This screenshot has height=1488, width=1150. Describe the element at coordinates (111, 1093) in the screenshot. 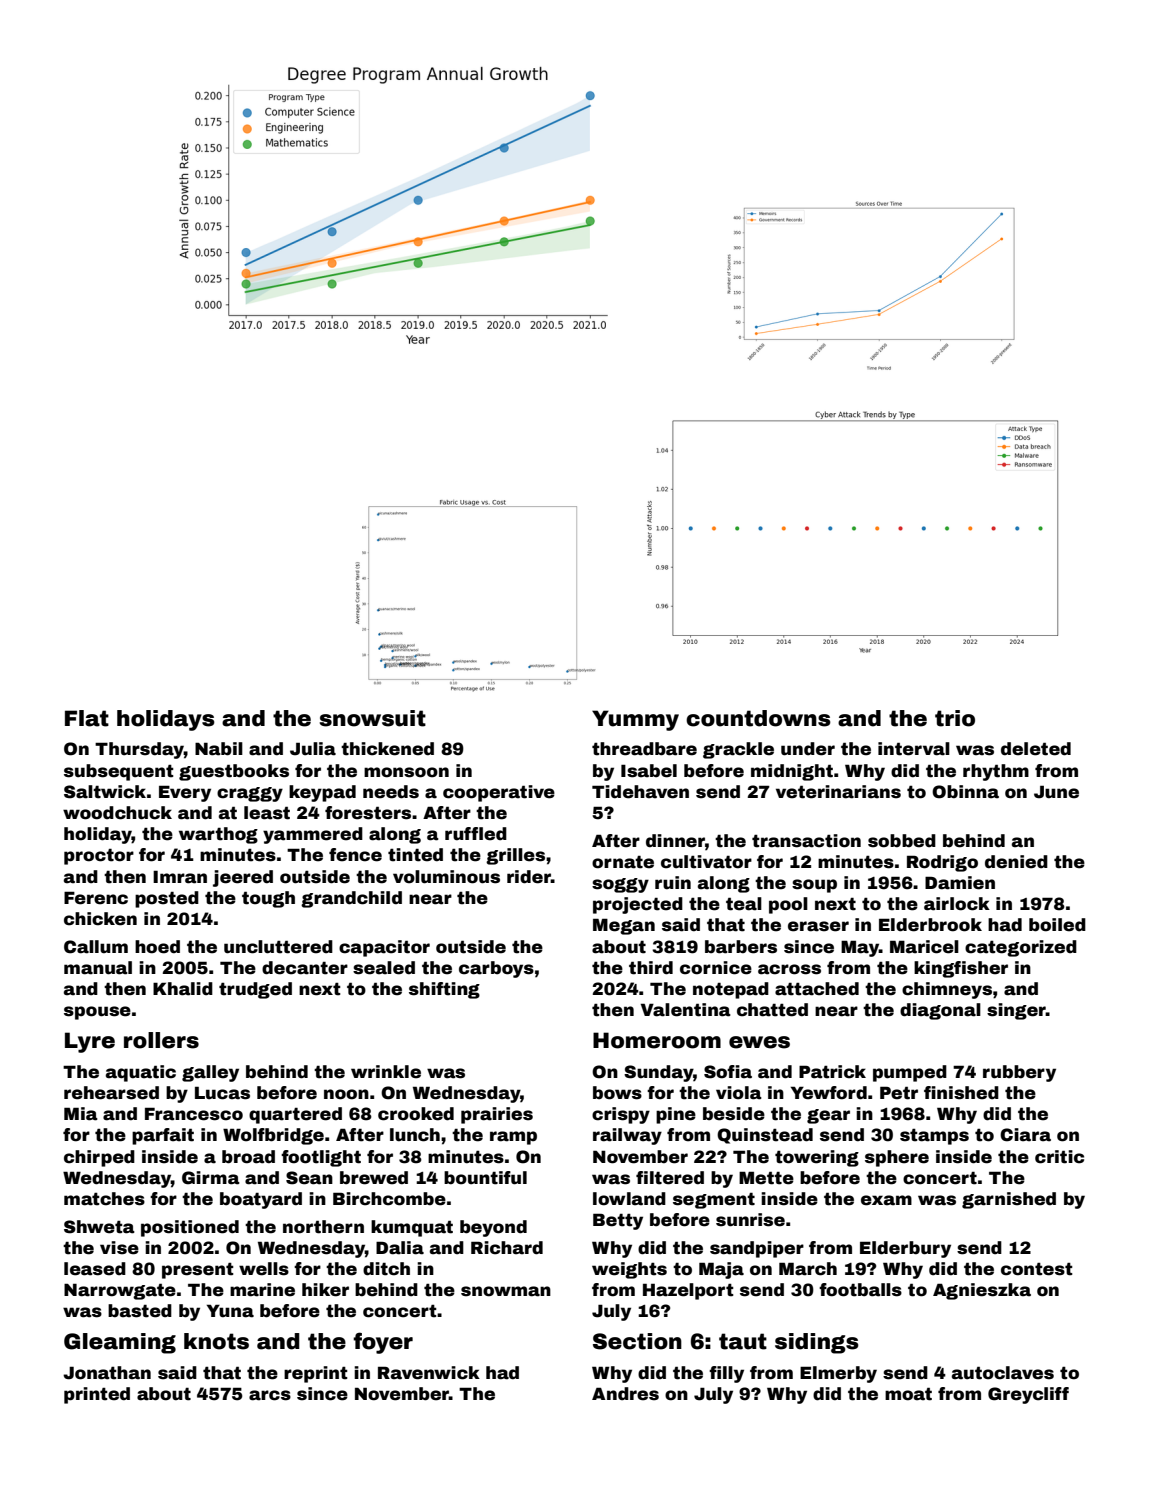

I see `rehearsed` at that location.
